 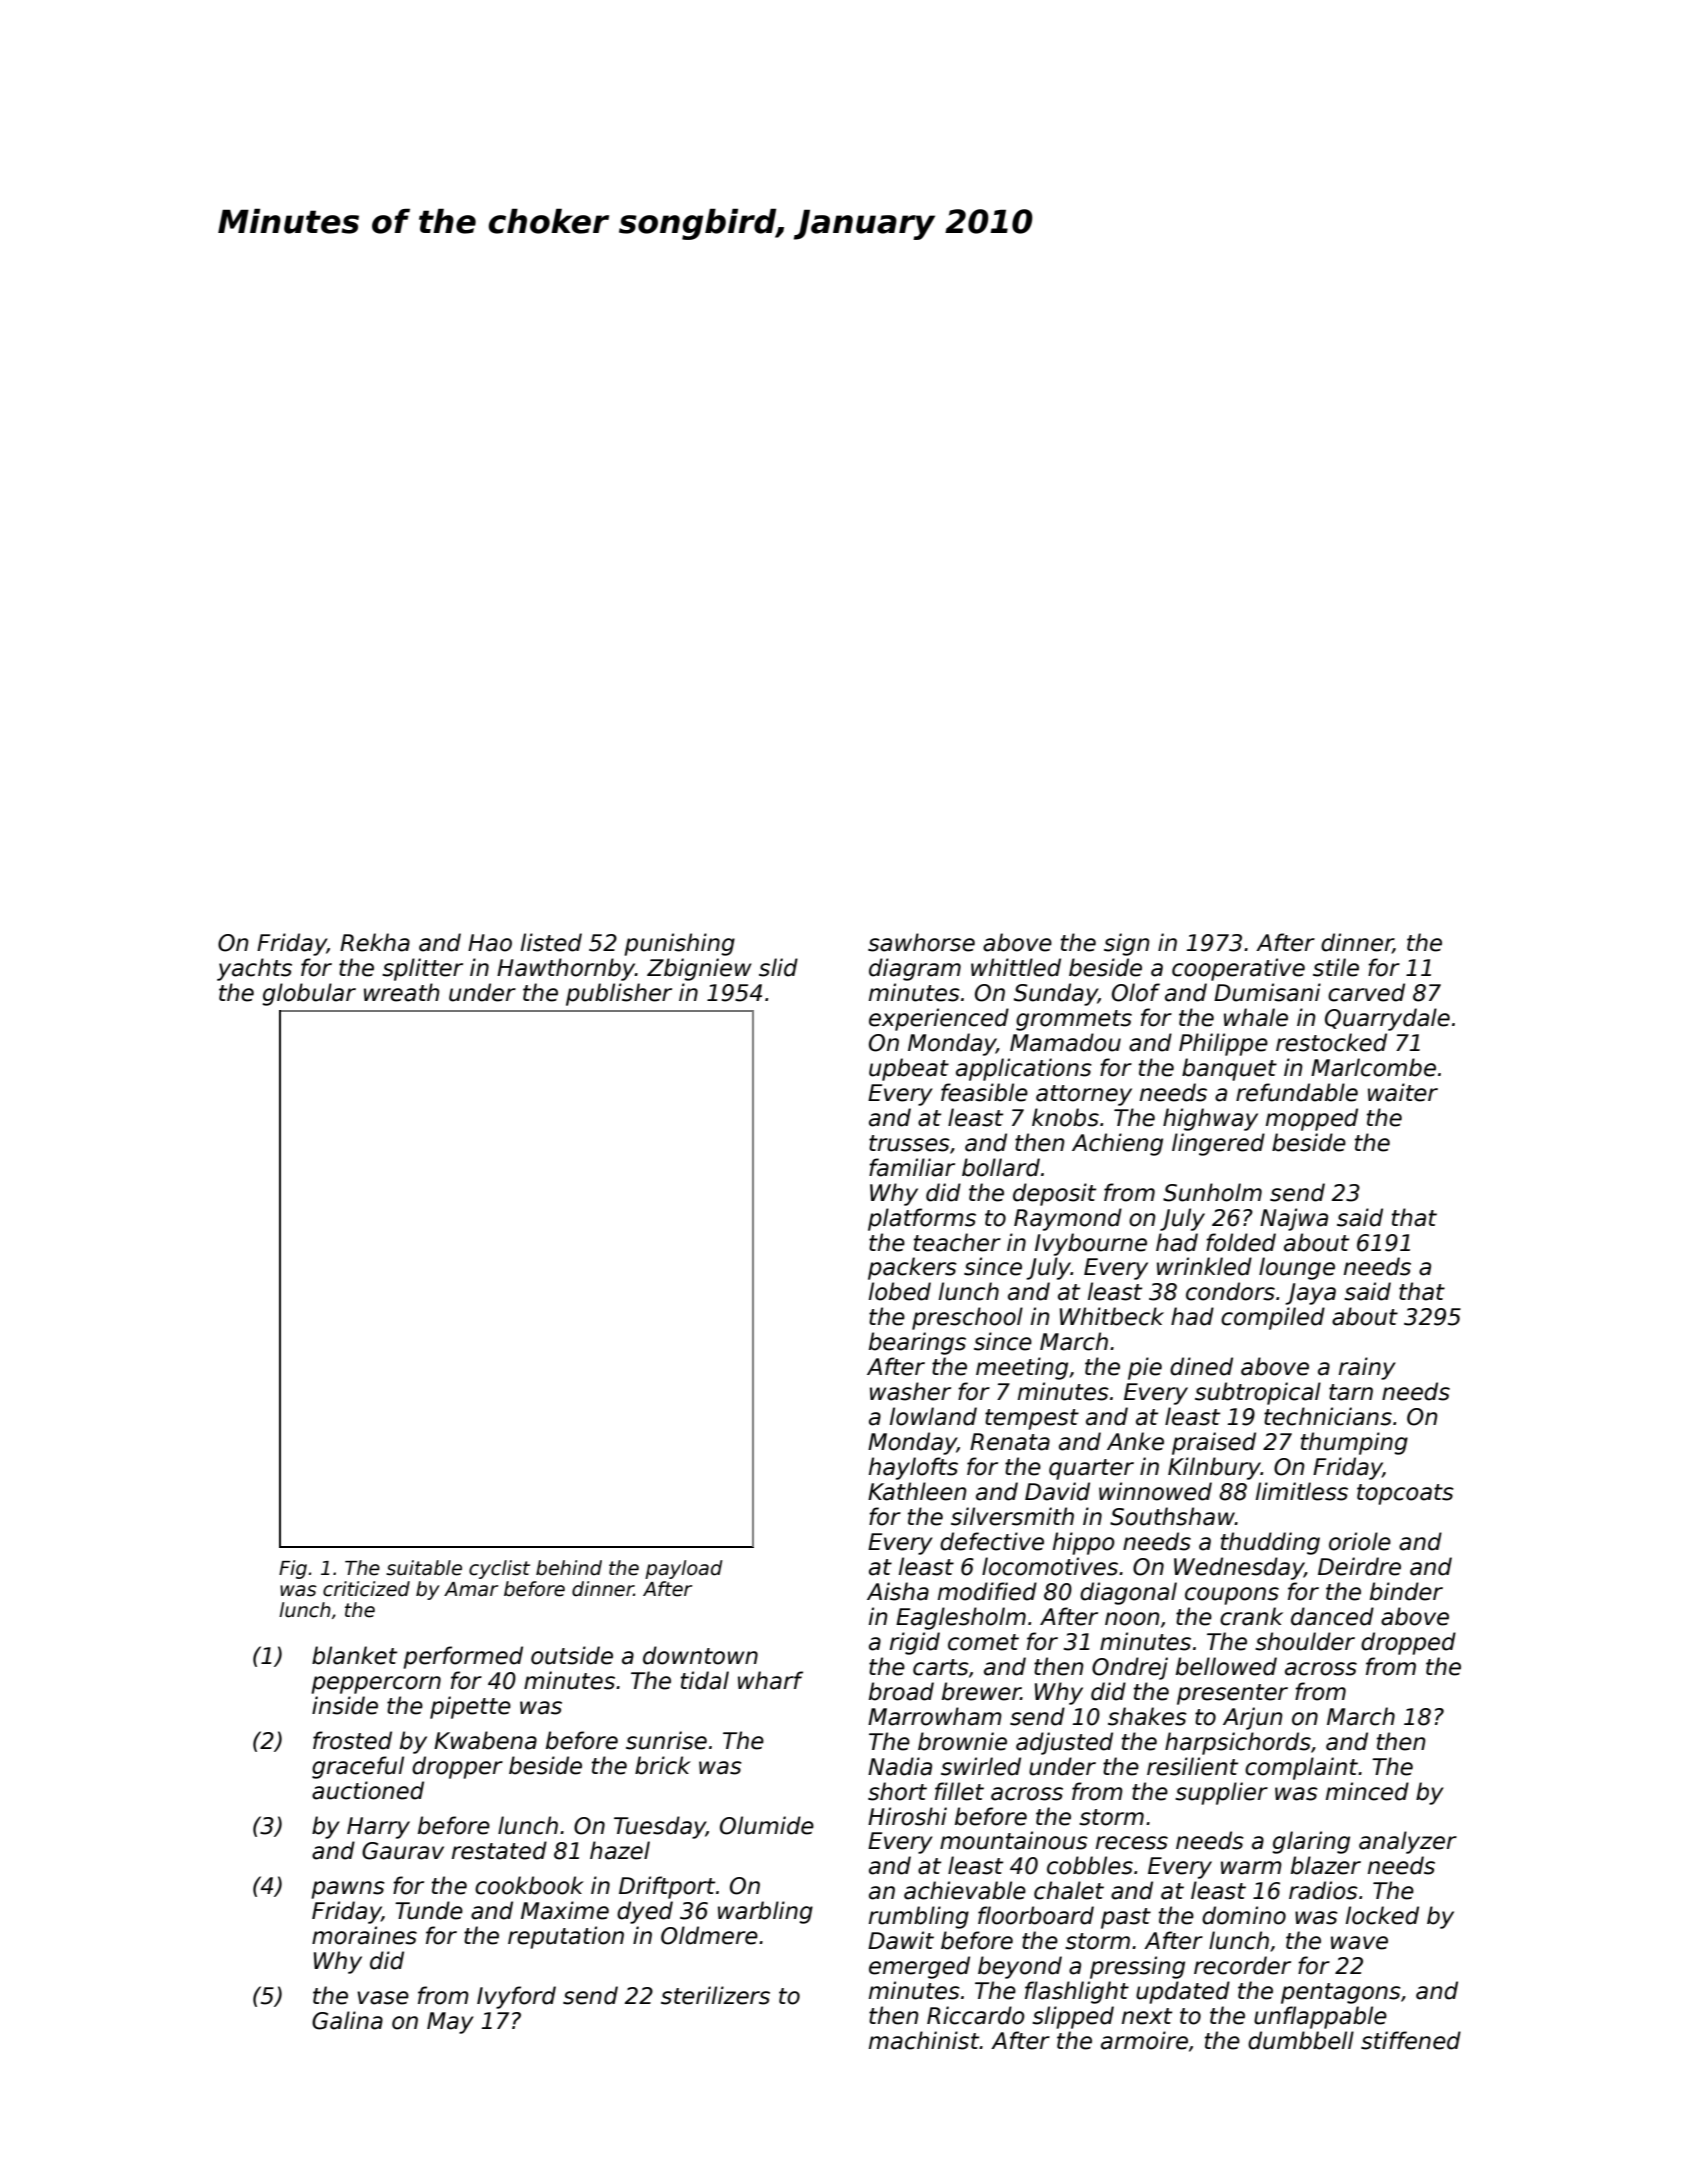 I want to click on adjusted, so click(x=1064, y=1743).
